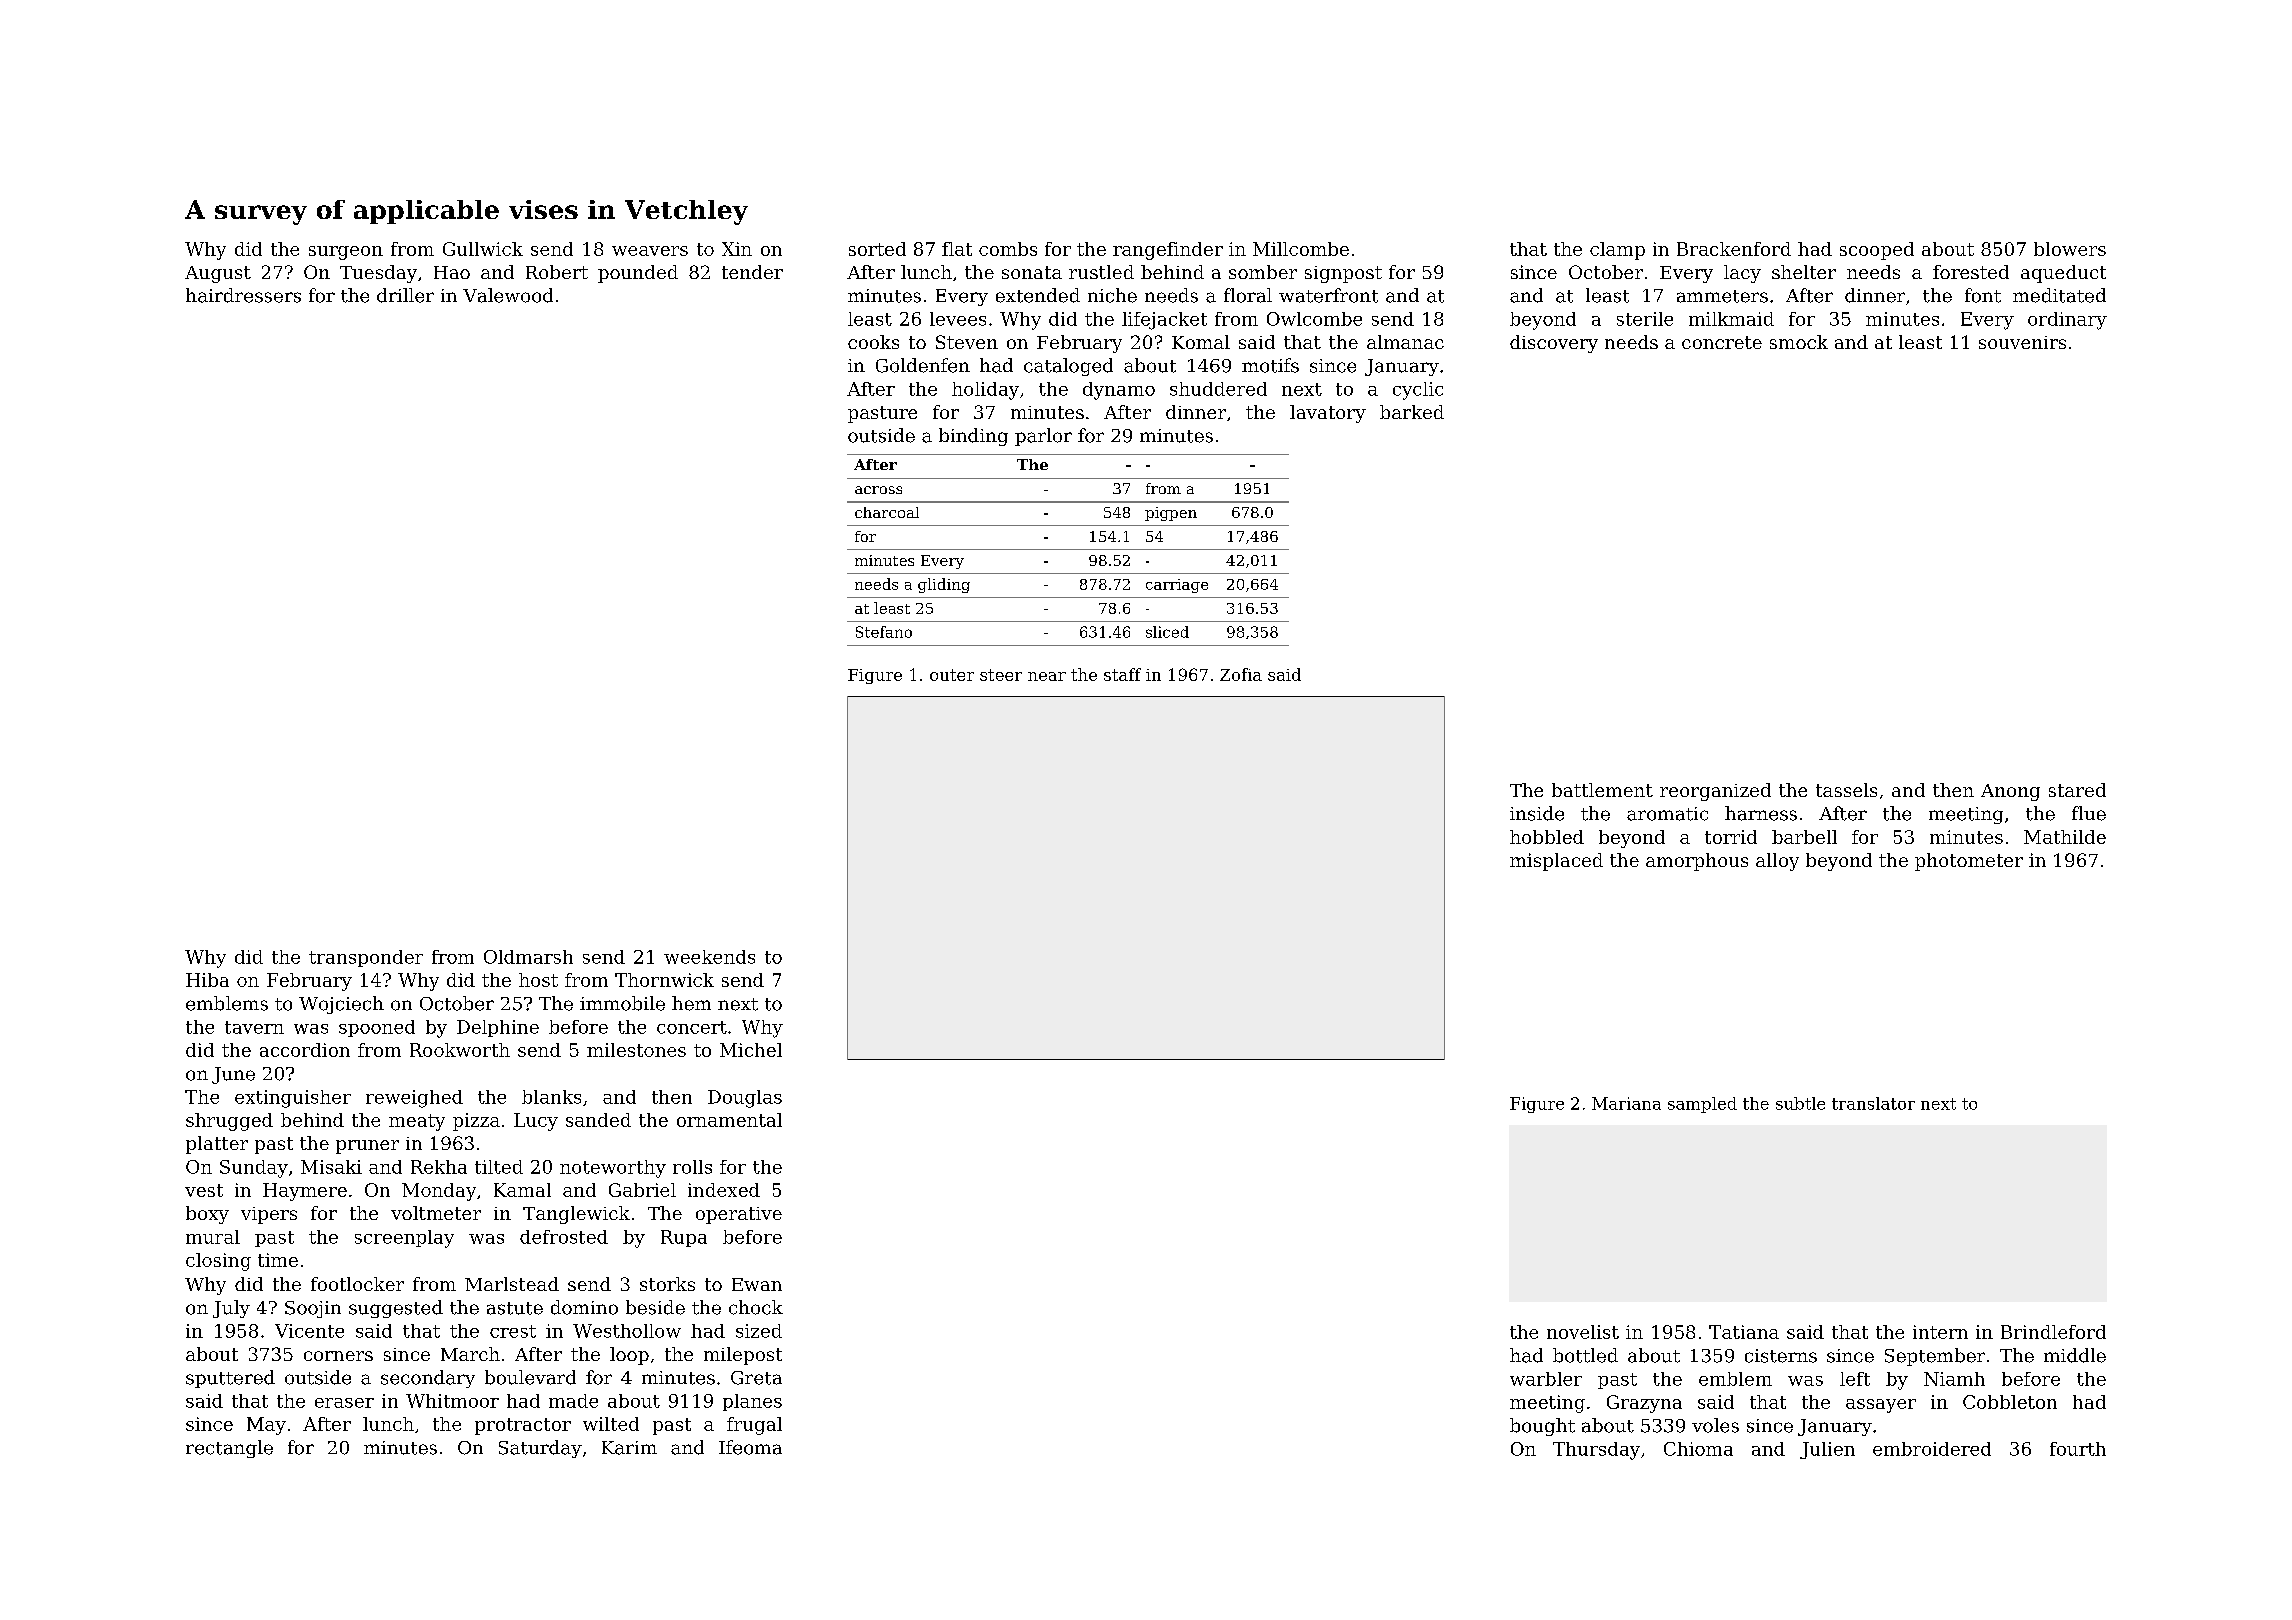 This screenshot has width=2292, height=1620. I want to click on Stefano, so click(884, 632).
